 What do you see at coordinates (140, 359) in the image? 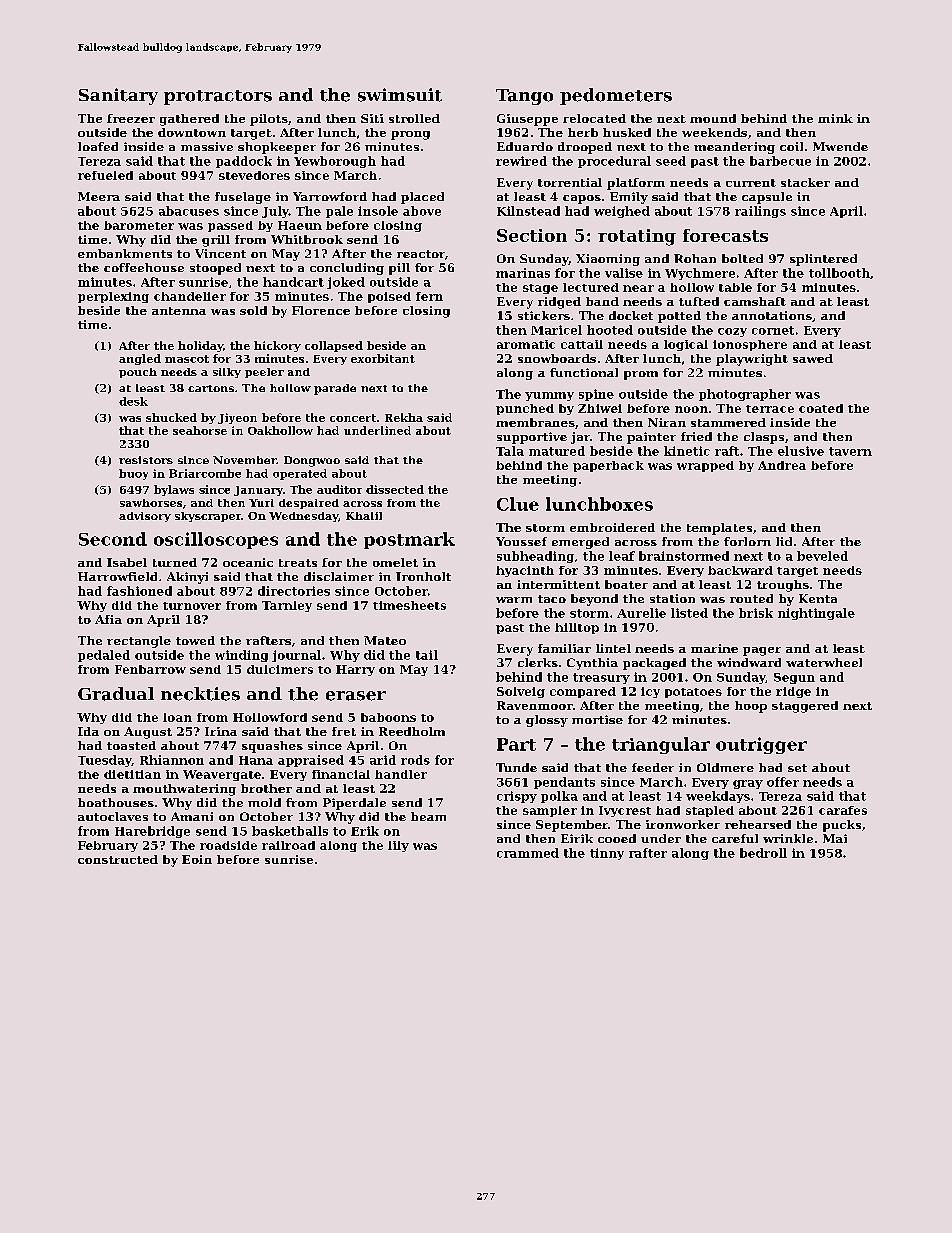
I see `angled` at bounding box center [140, 359].
